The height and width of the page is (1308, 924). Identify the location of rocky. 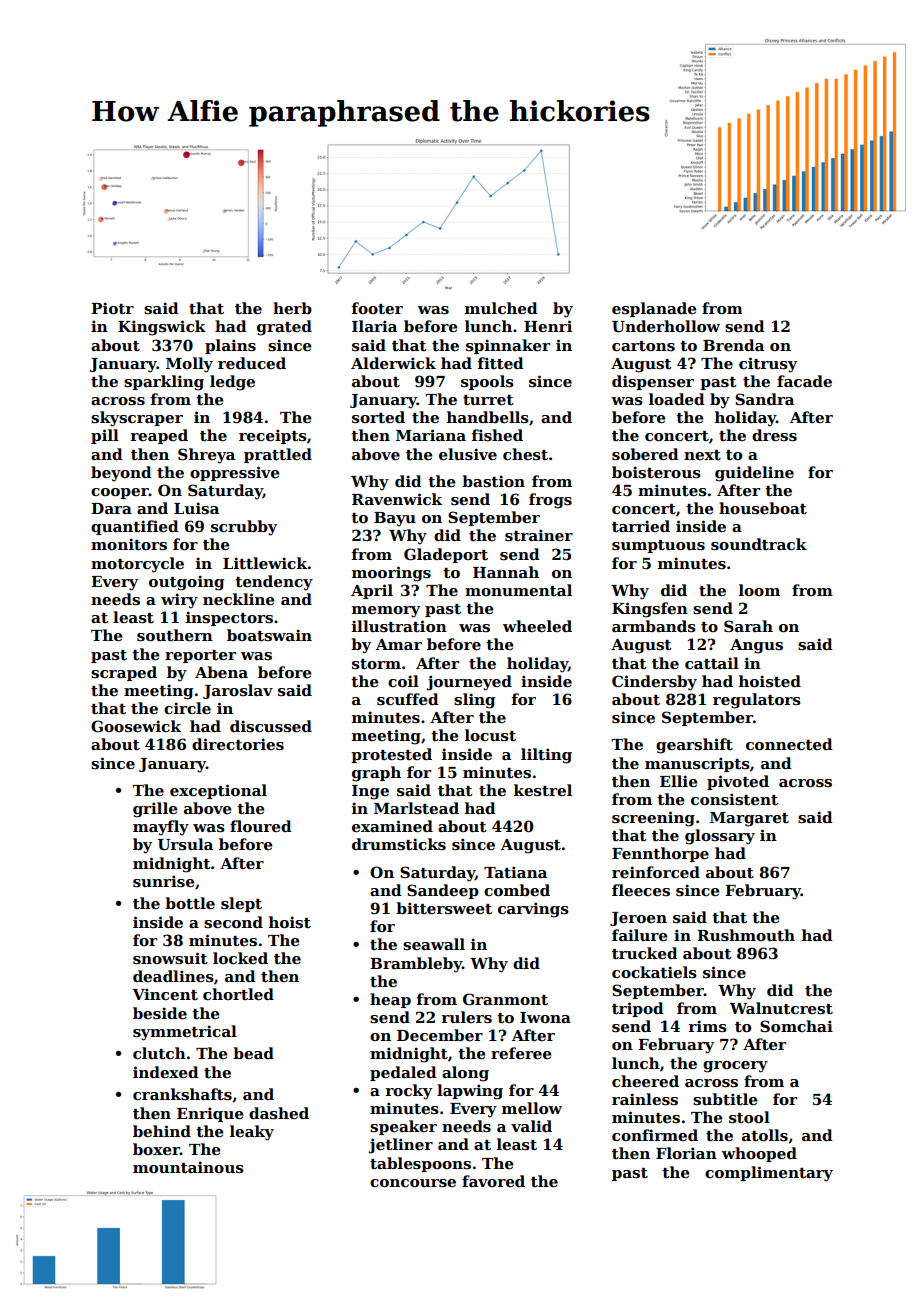
(409, 1092).
